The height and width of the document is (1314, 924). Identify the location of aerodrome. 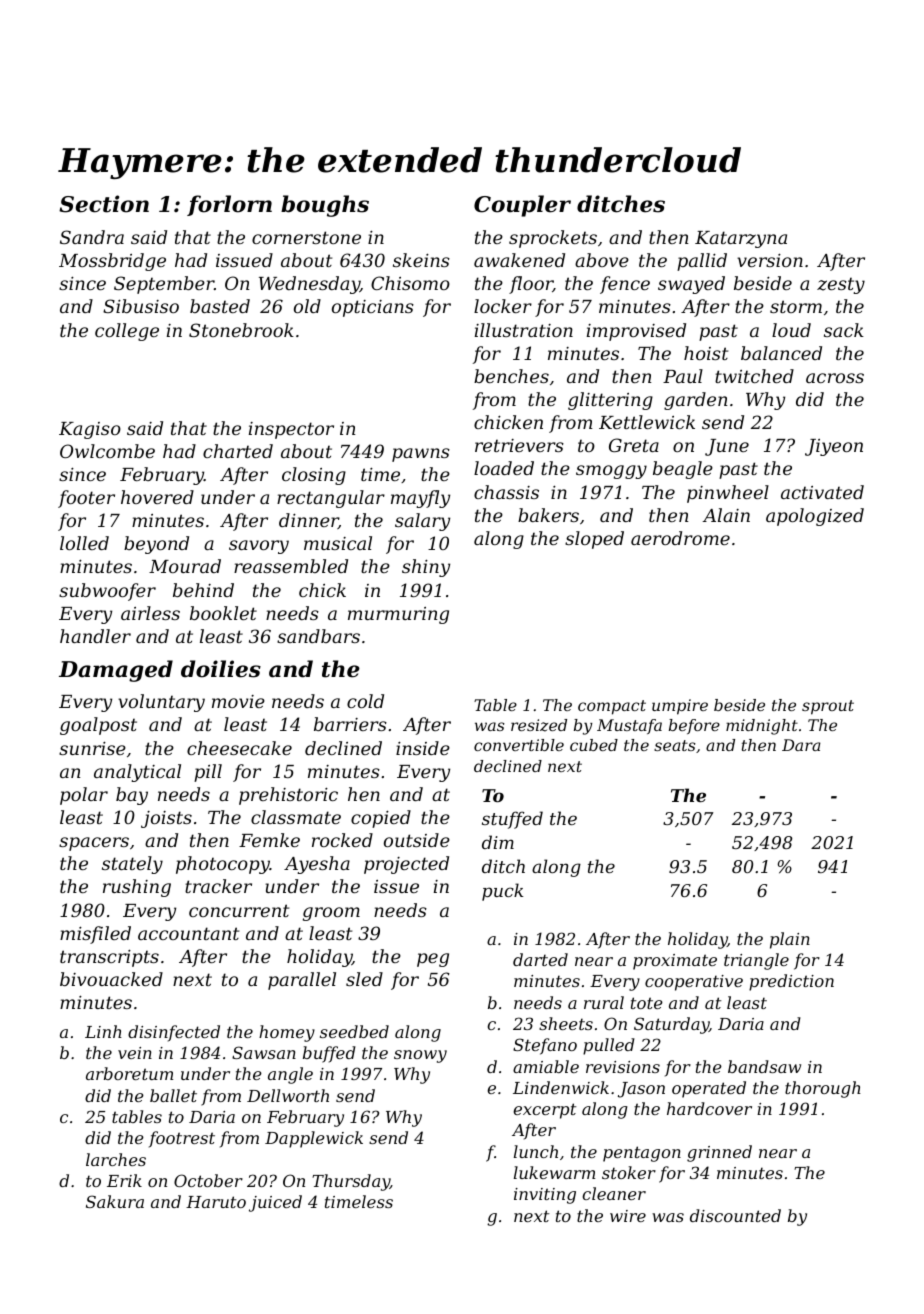
(680, 538).
